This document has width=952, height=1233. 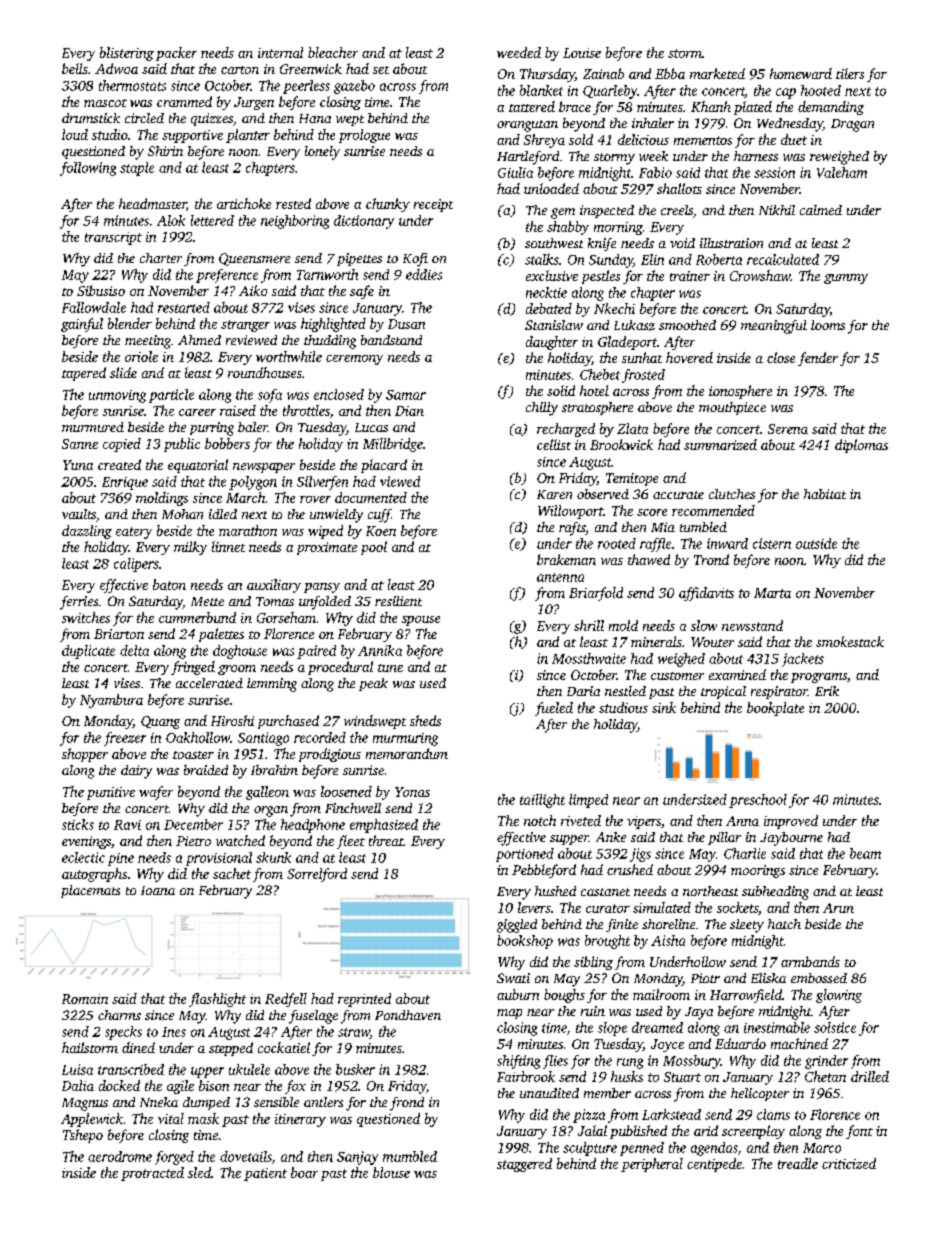 I want to click on pestles, so click(x=601, y=277).
